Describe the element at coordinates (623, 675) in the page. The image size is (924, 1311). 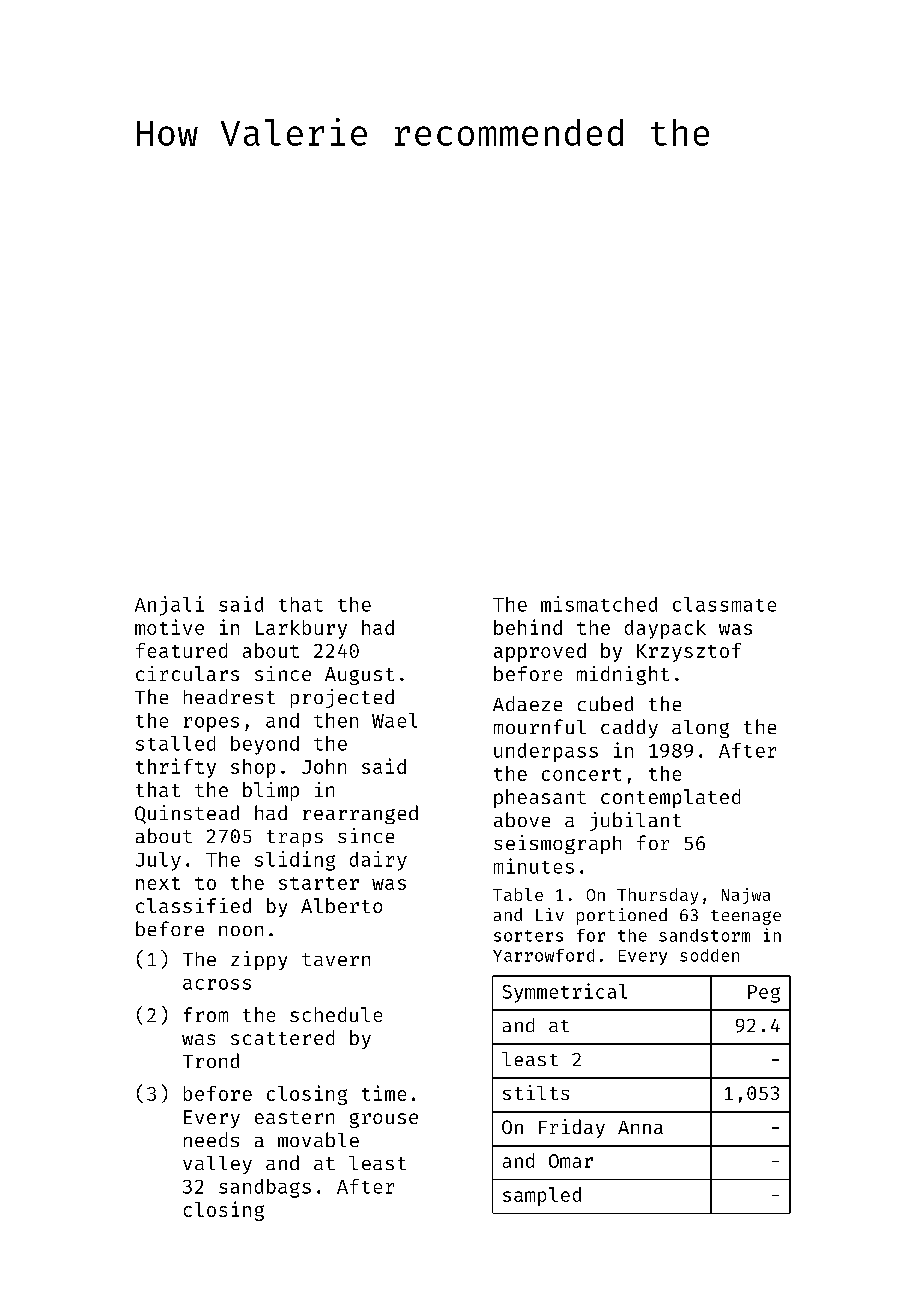
I see `midnight` at that location.
